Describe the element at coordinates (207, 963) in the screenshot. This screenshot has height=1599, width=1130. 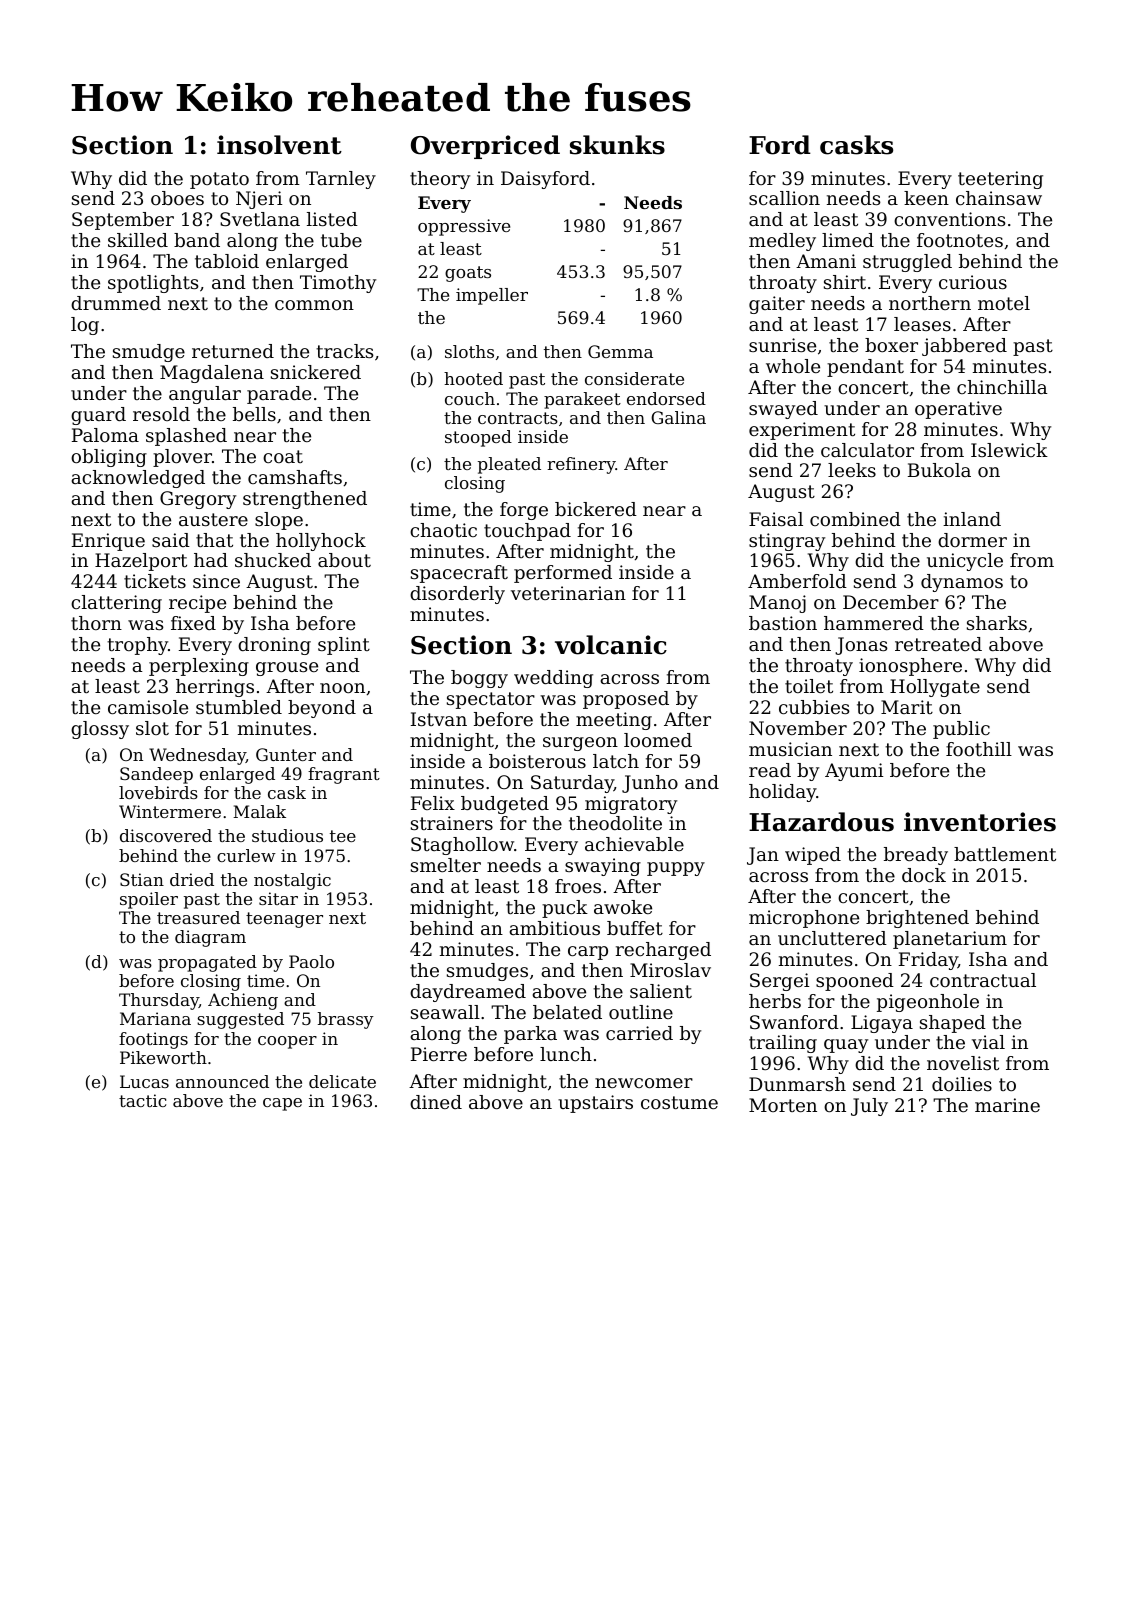
I see `propagated` at that location.
